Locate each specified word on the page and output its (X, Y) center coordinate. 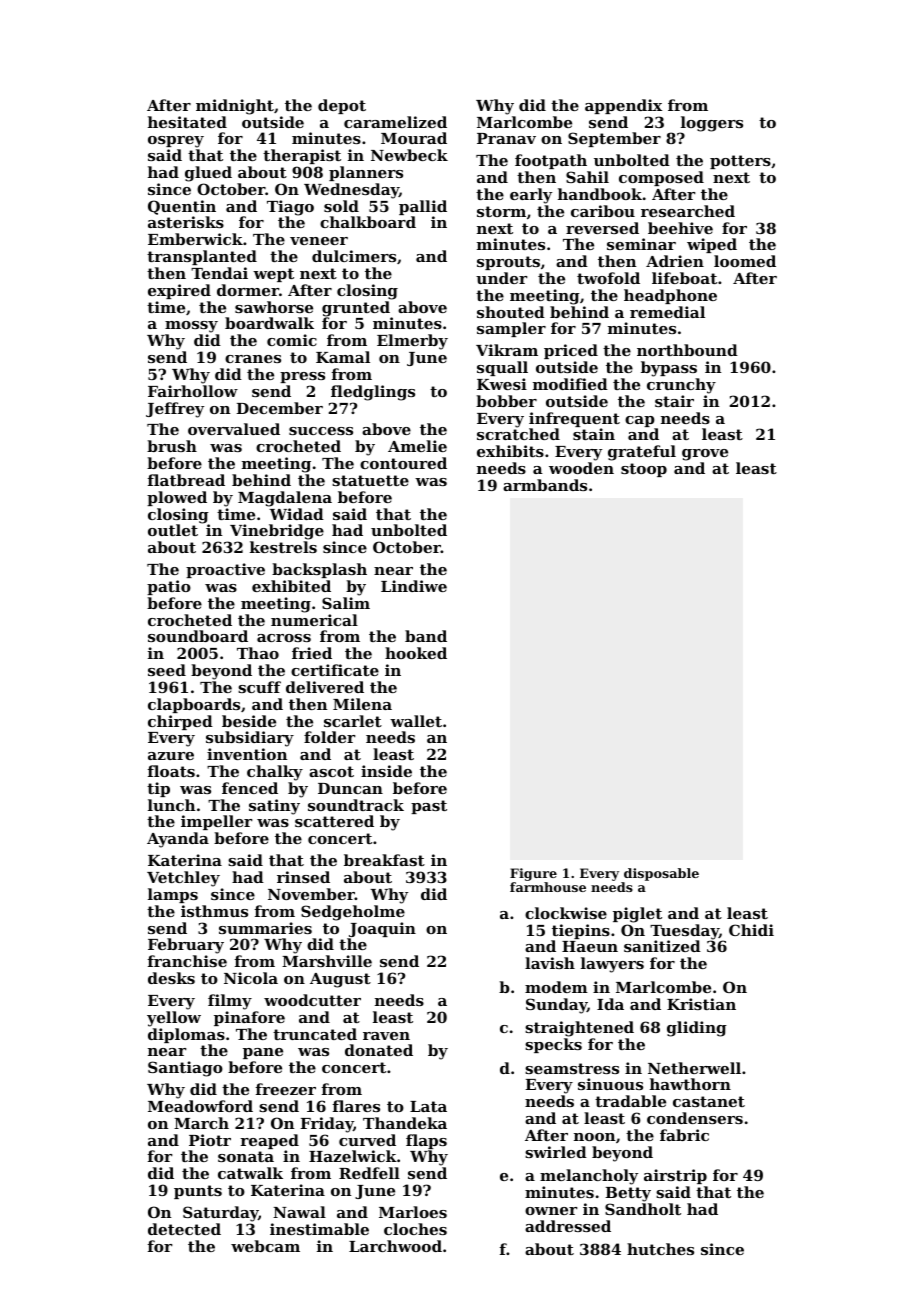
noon (594, 1137)
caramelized (395, 122)
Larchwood (395, 1246)
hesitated (187, 122)
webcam (265, 1246)
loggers (712, 124)
